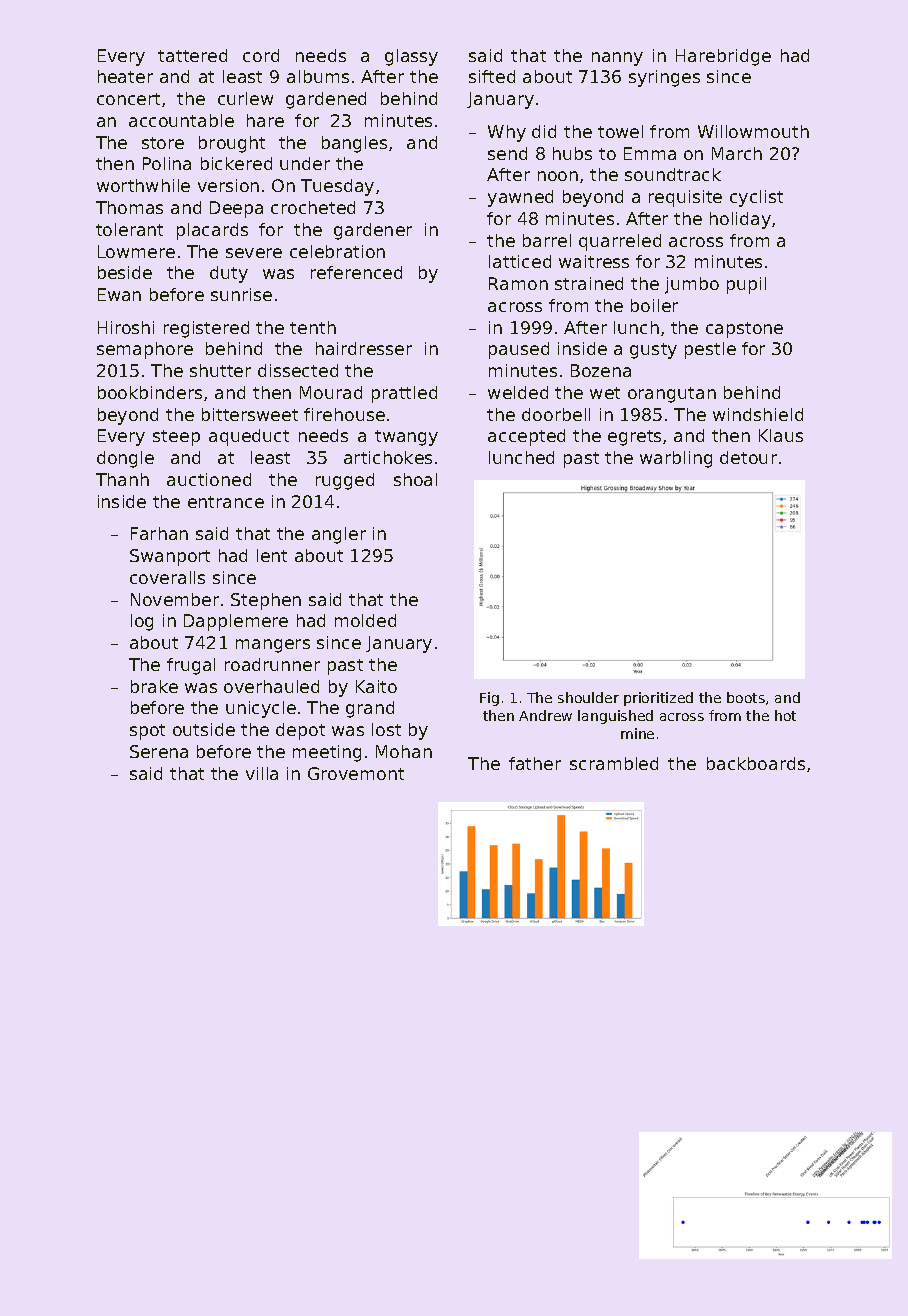 This screenshot has width=908, height=1316. I want to click on syringes, so click(664, 78).
